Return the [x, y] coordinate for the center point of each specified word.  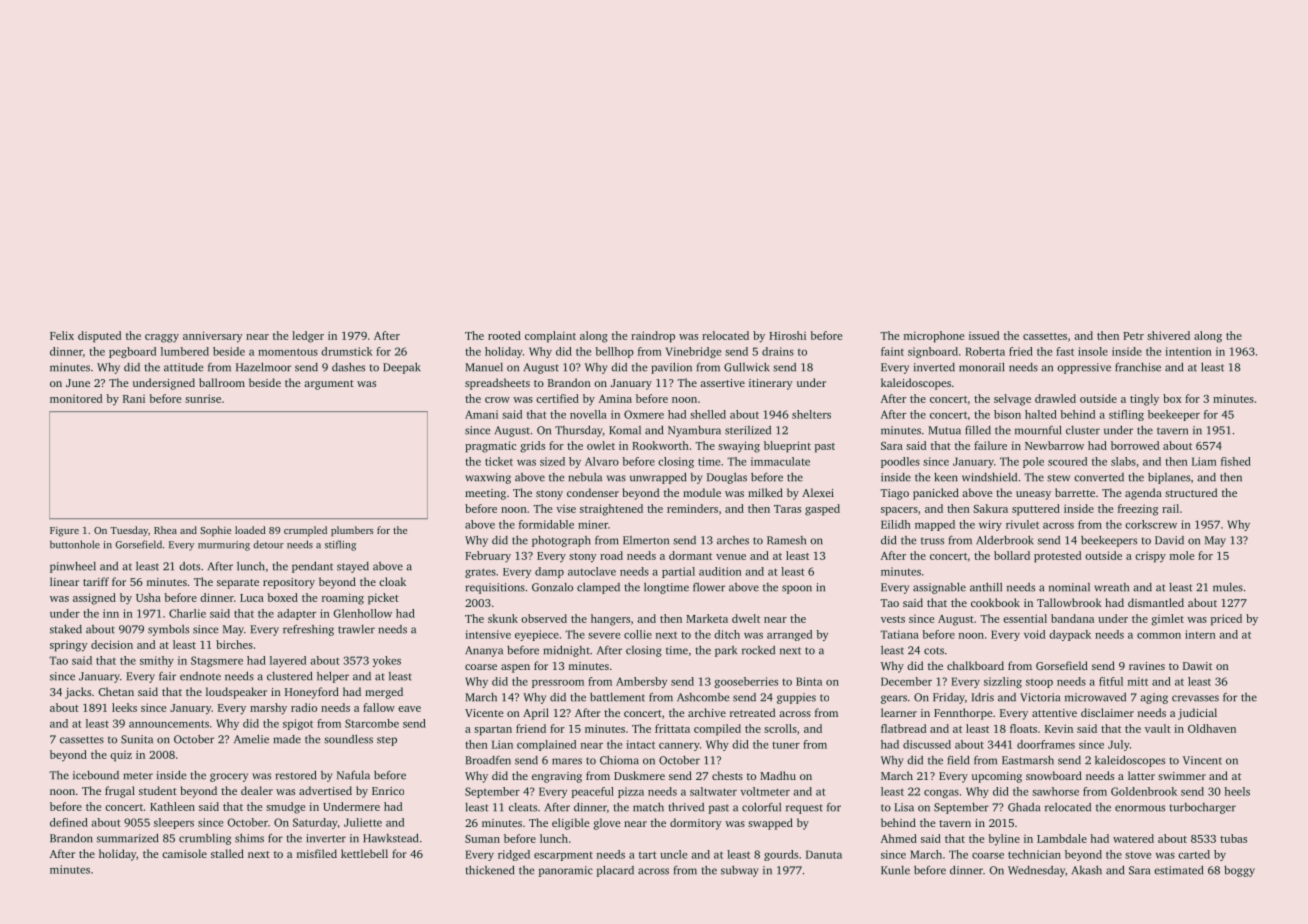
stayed [353, 567]
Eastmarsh [1028, 760]
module [702, 492]
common [1159, 636]
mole [1182, 555]
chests [727, 775]
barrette [1075, 492]
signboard [933, 352]
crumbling [205, 839]
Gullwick [747, 367]
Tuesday [129, 531]
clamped [598, 588]
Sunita [137, 739]
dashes [348, 367]
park [726, 651]
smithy [157, 661]
